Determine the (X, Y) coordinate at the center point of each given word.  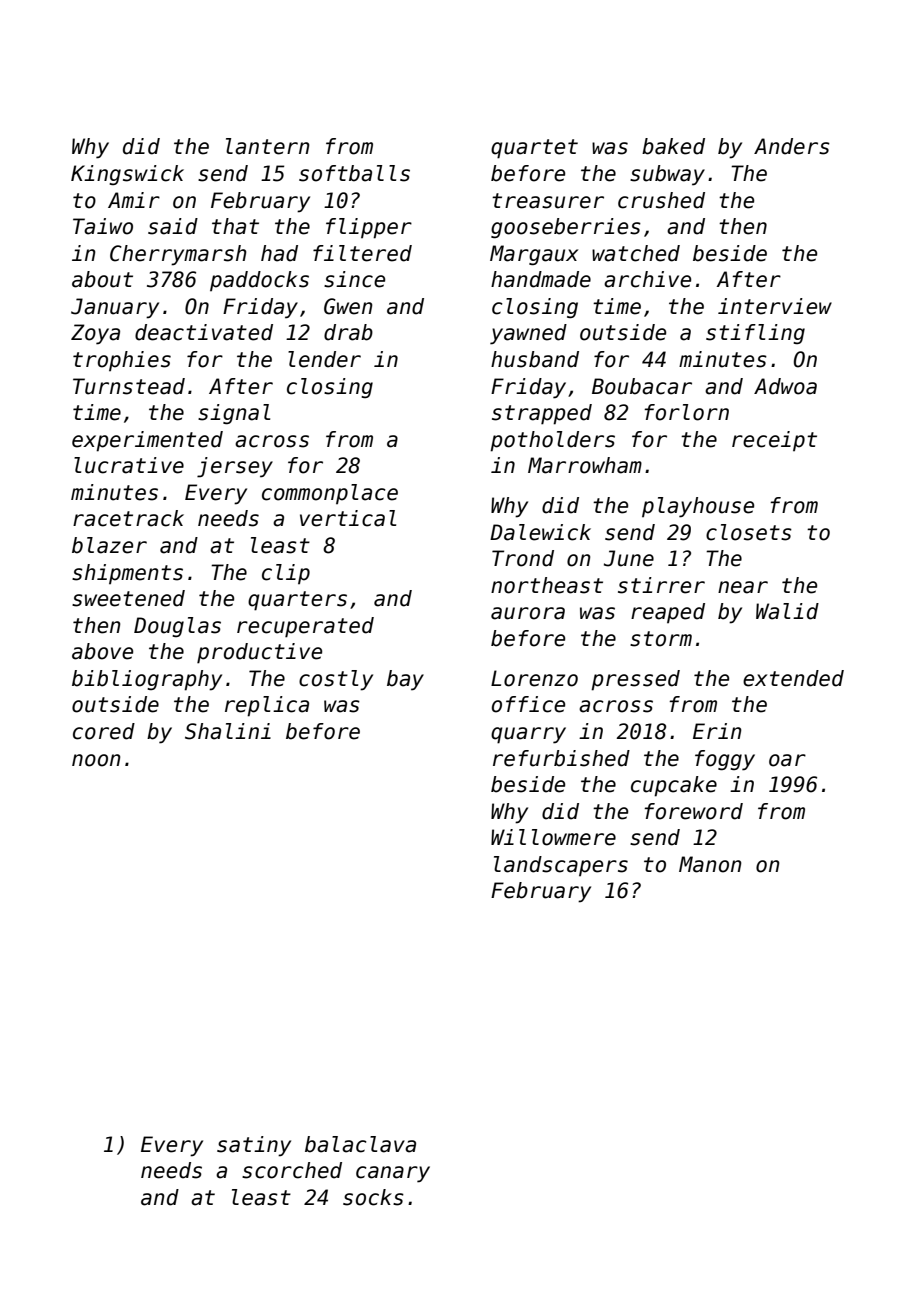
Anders (792, 146)
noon (96, 760)
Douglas (177, 627)
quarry (528, 735)
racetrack (128, 518)
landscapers (561, 866)
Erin (717, 731)
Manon (710, 864)
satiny (254, 1146)
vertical (348, 518)
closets (749, 532)
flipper (369, 228)
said (173, 226)
